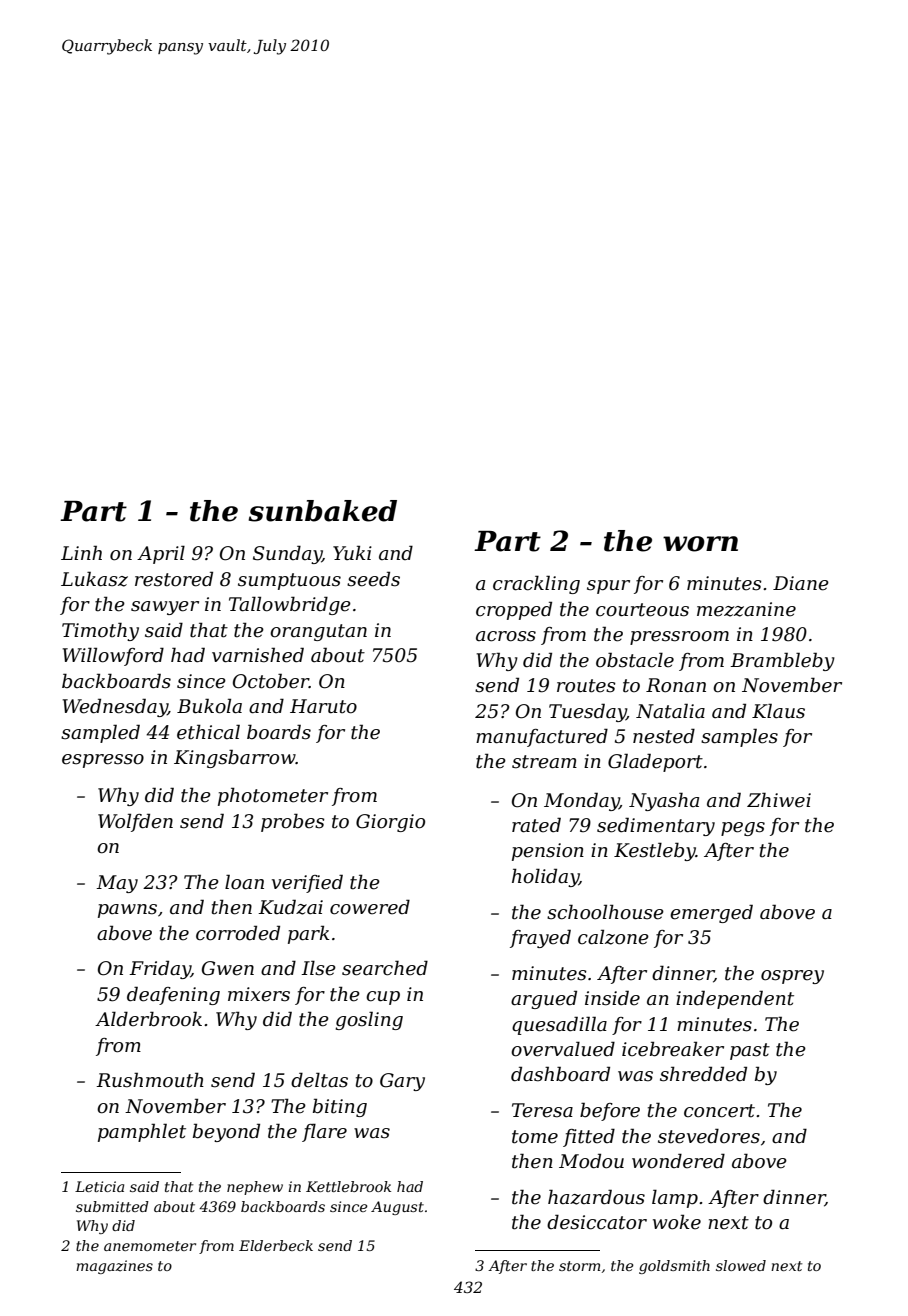 The height and width of the document is (1316, 908). I want to click on pawns, so click(127, 911).
